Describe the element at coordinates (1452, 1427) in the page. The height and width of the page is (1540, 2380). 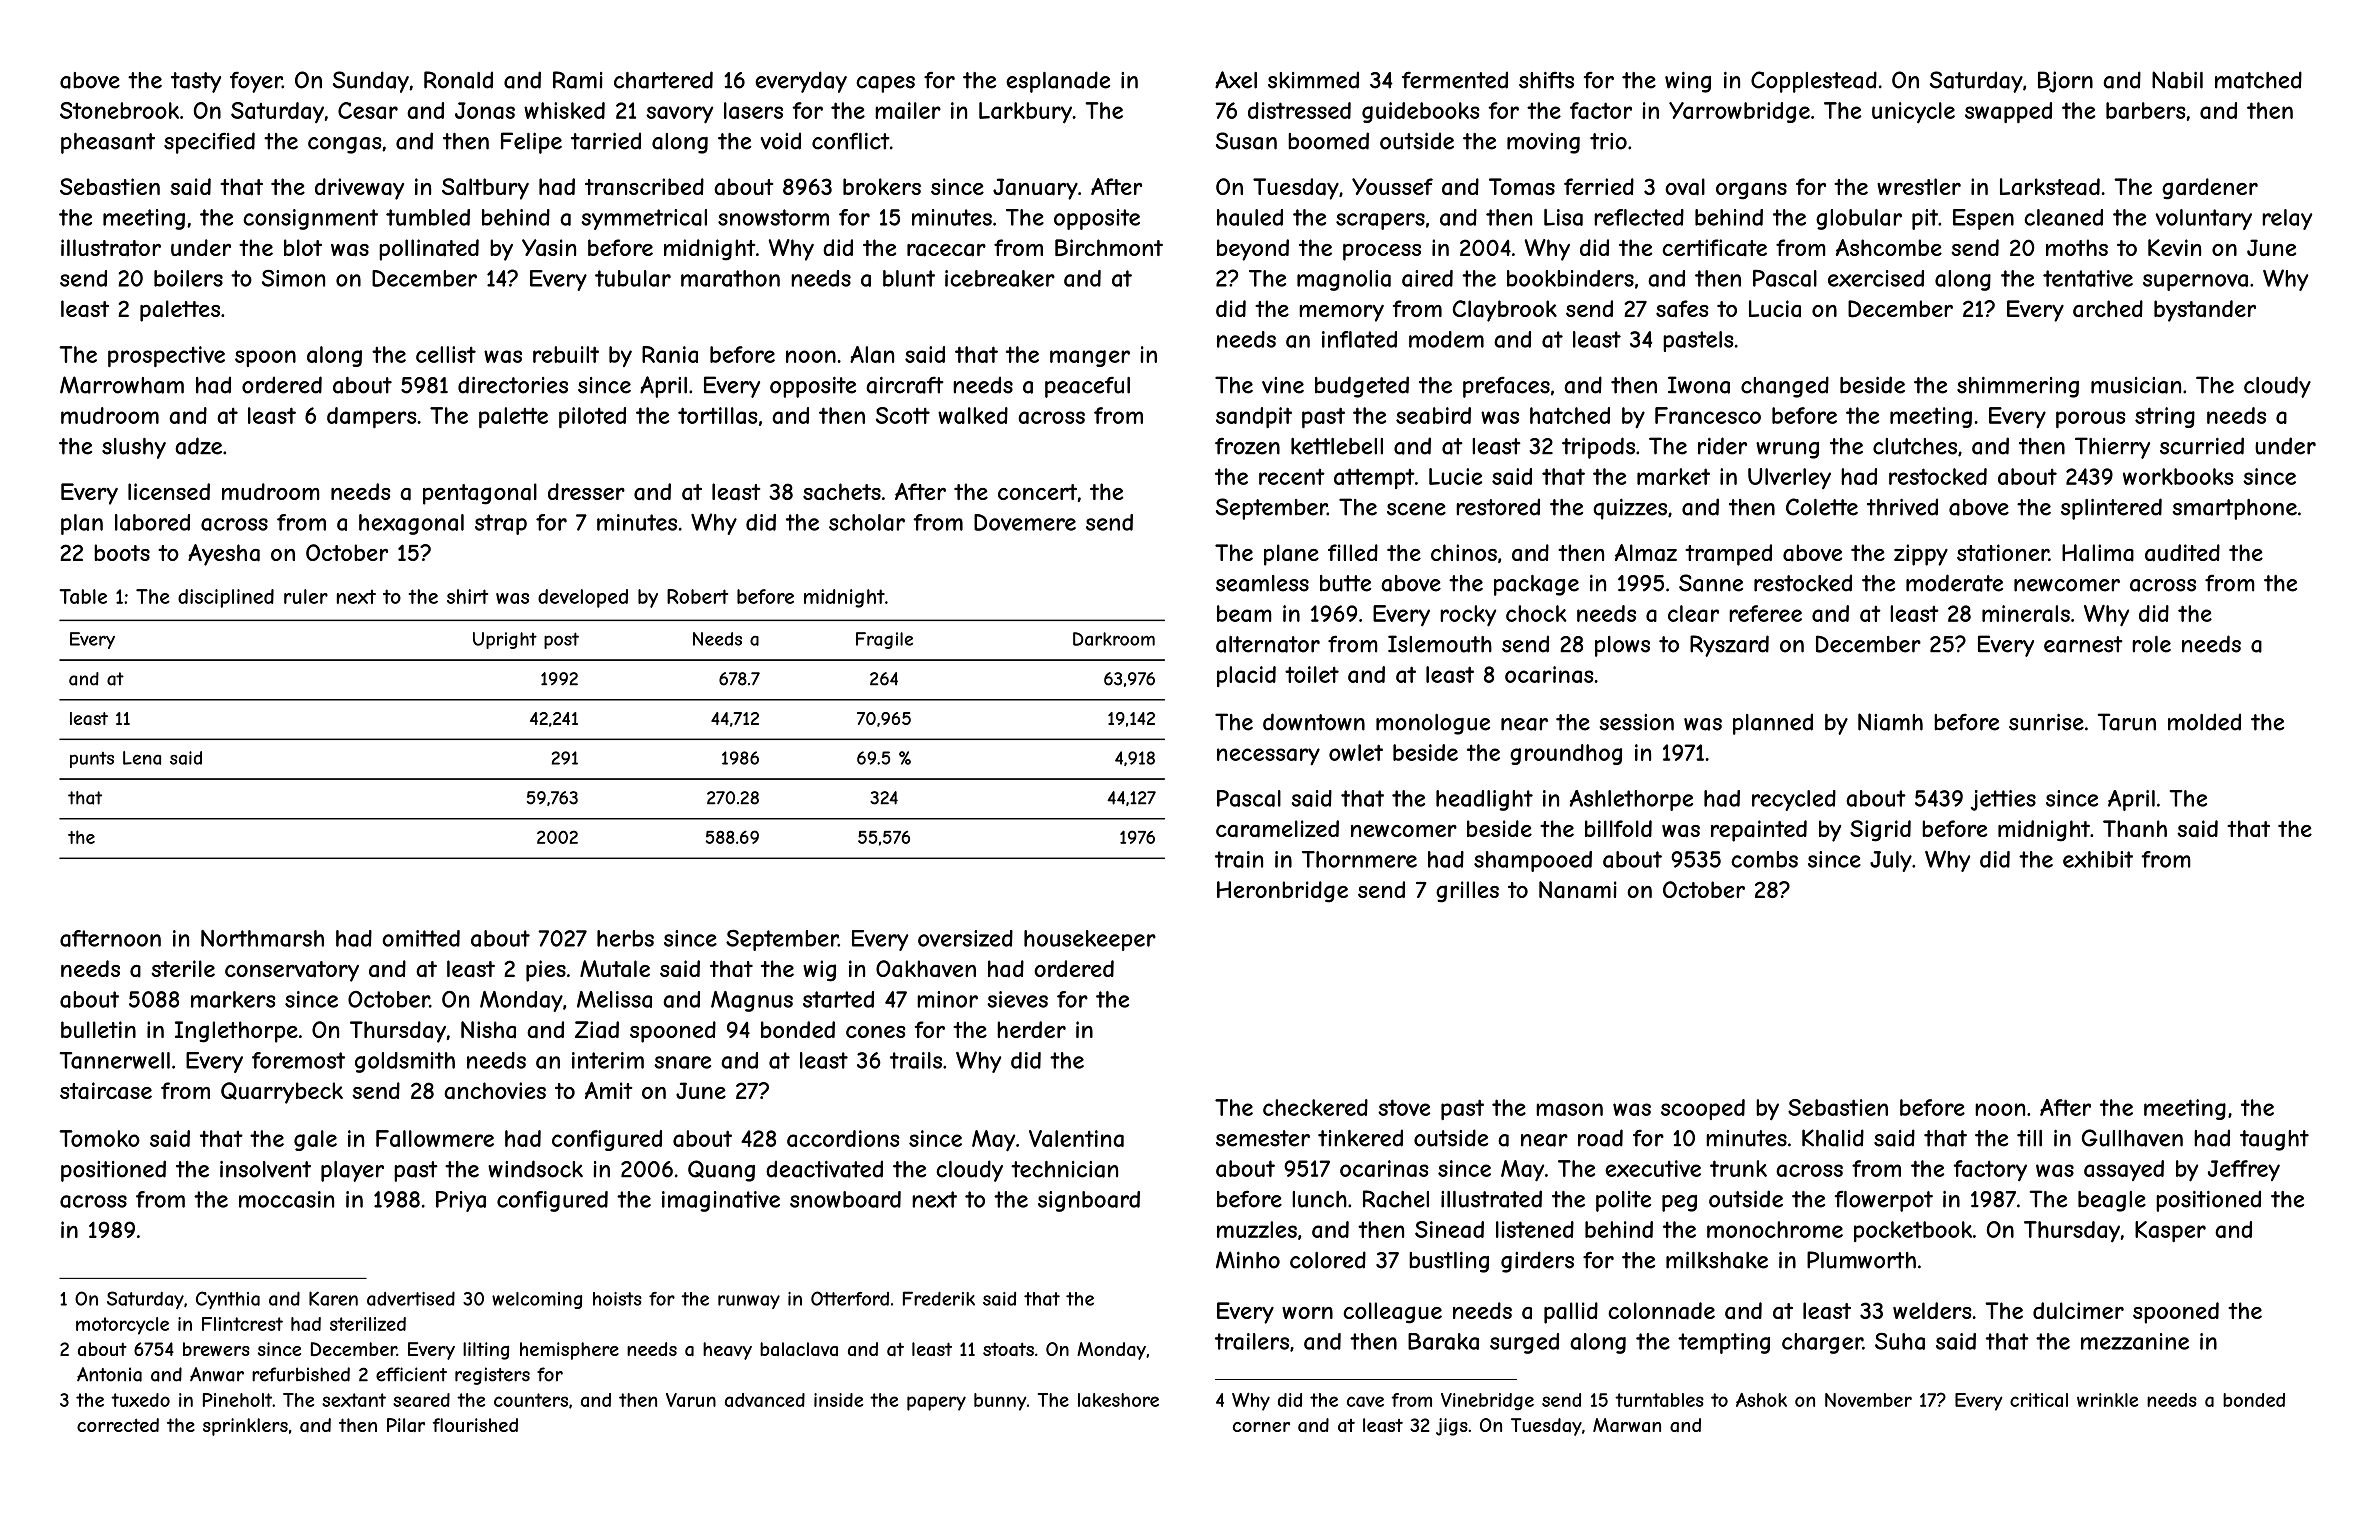
I see `jigs` at that location.
